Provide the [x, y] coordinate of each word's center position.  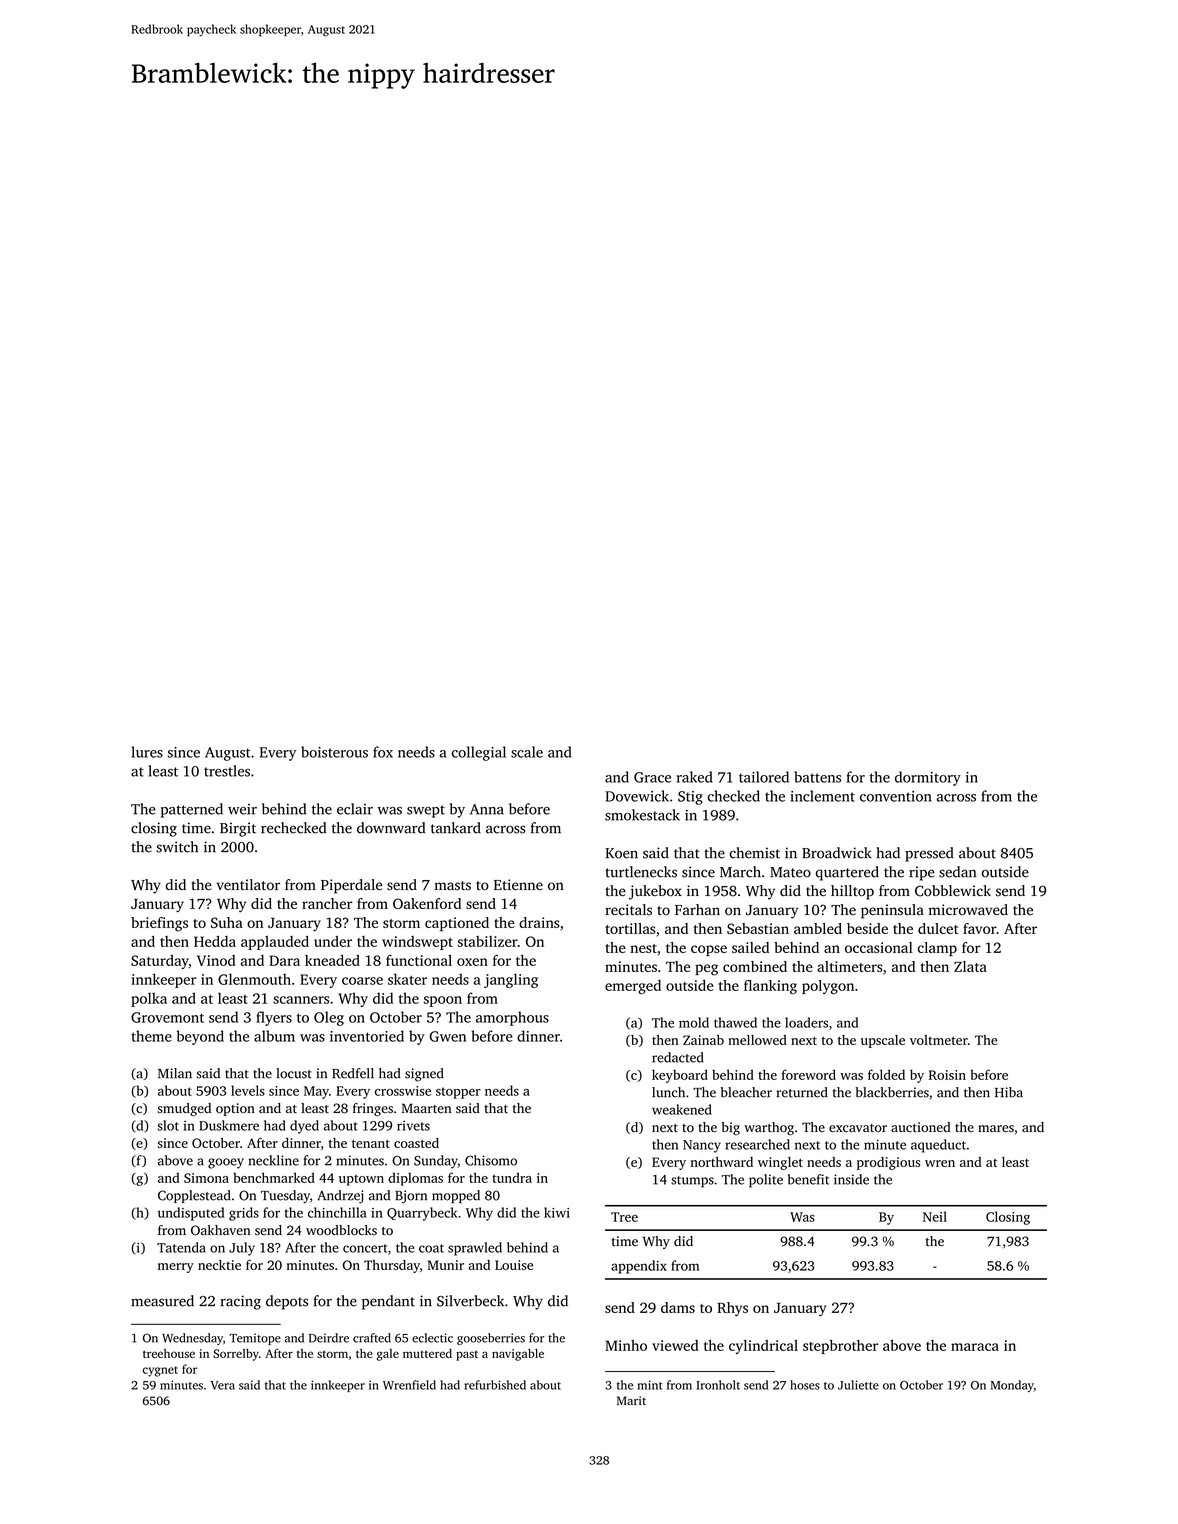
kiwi [557, 1212]
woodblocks [341, 1230]
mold [694, 1022]
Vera [222, 1385]
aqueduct [938, 1146]
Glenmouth [254, 979]
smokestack [642, 815]
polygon [828, 987]
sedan [957, 872]
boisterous [334, 752]
